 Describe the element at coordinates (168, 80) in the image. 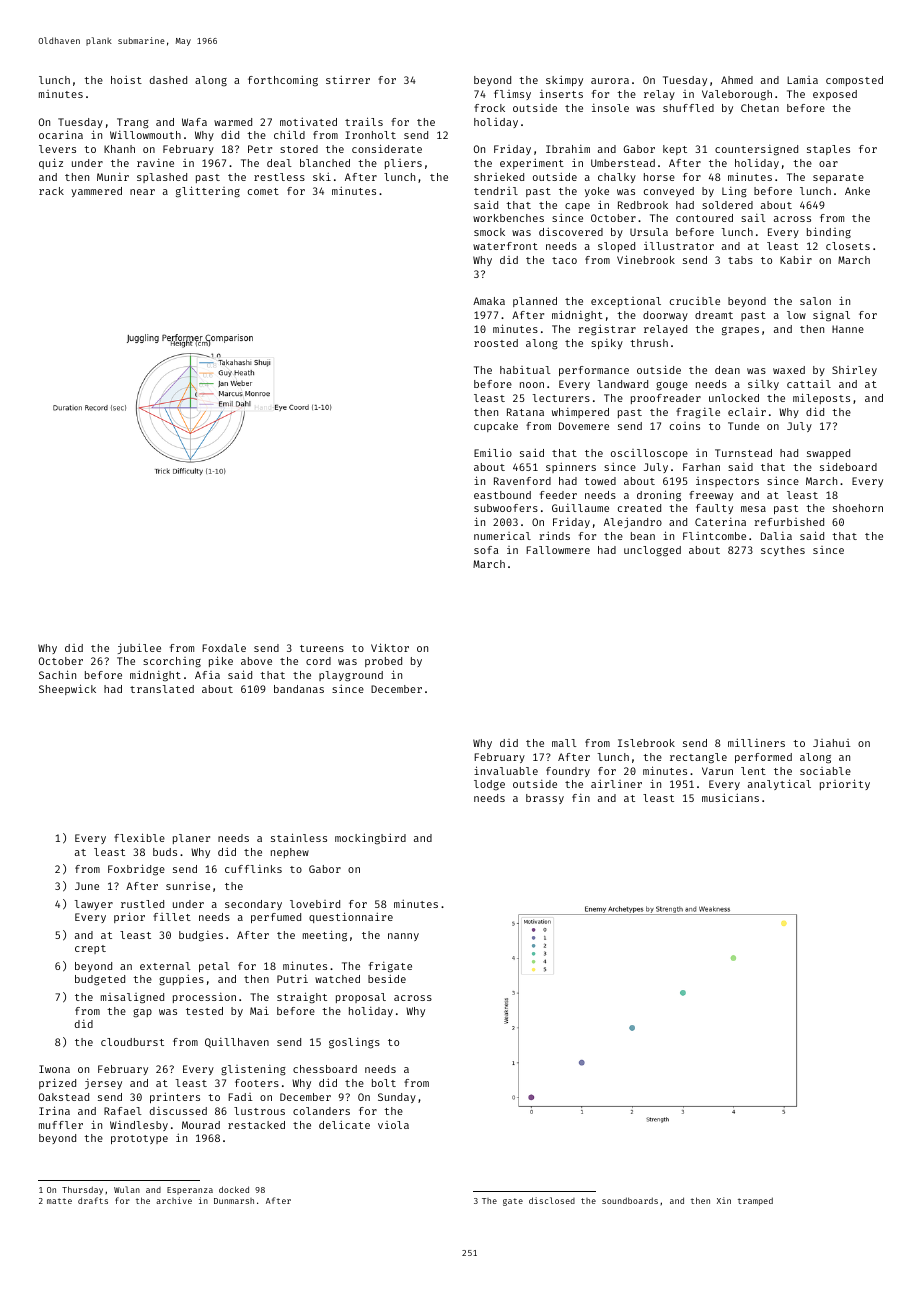

I see `dashed` at that location.
